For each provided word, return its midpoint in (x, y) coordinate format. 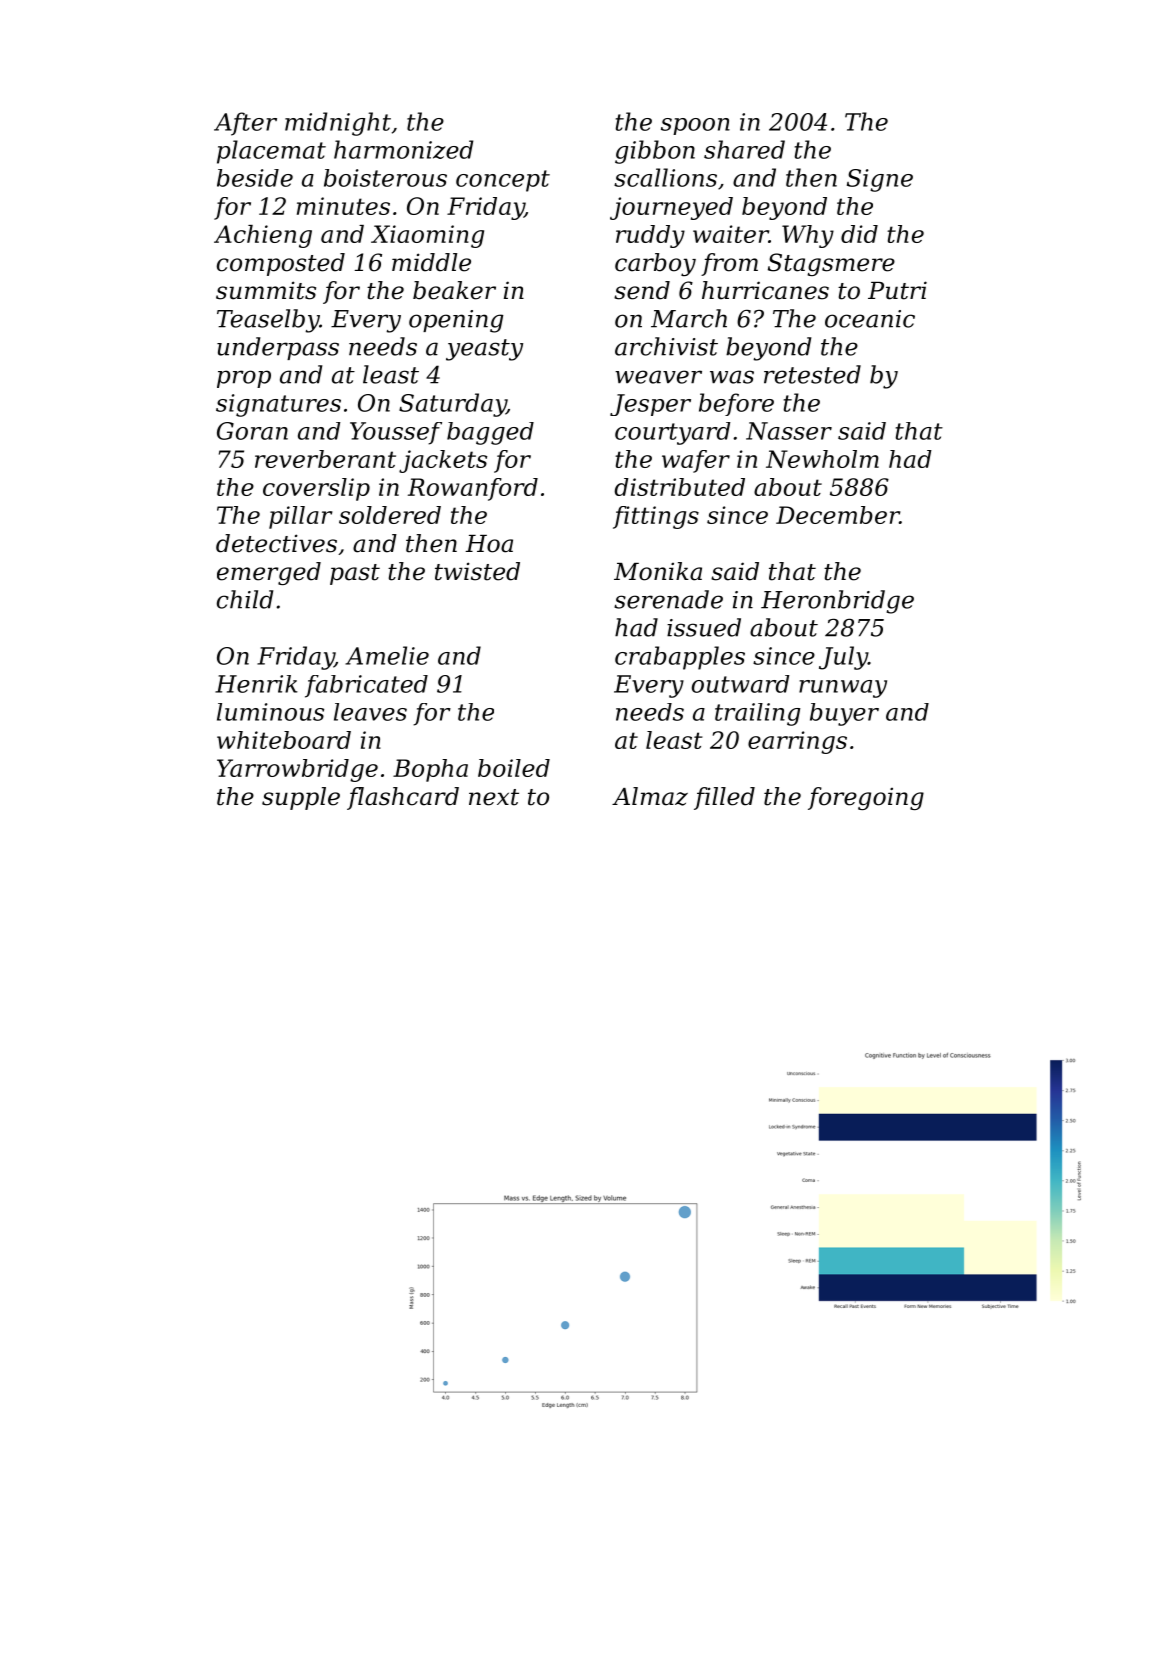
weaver (658, 377)
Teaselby (268, 321)
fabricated (366, 686)
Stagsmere (831, 264)
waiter (731, 234)
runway (843, 689)
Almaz (650, 796)
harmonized (403, 149)
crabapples (680, 658)
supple (301, 798)
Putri (897, 290)
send (642, 290)
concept (503, 181)
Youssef (396, 433)
